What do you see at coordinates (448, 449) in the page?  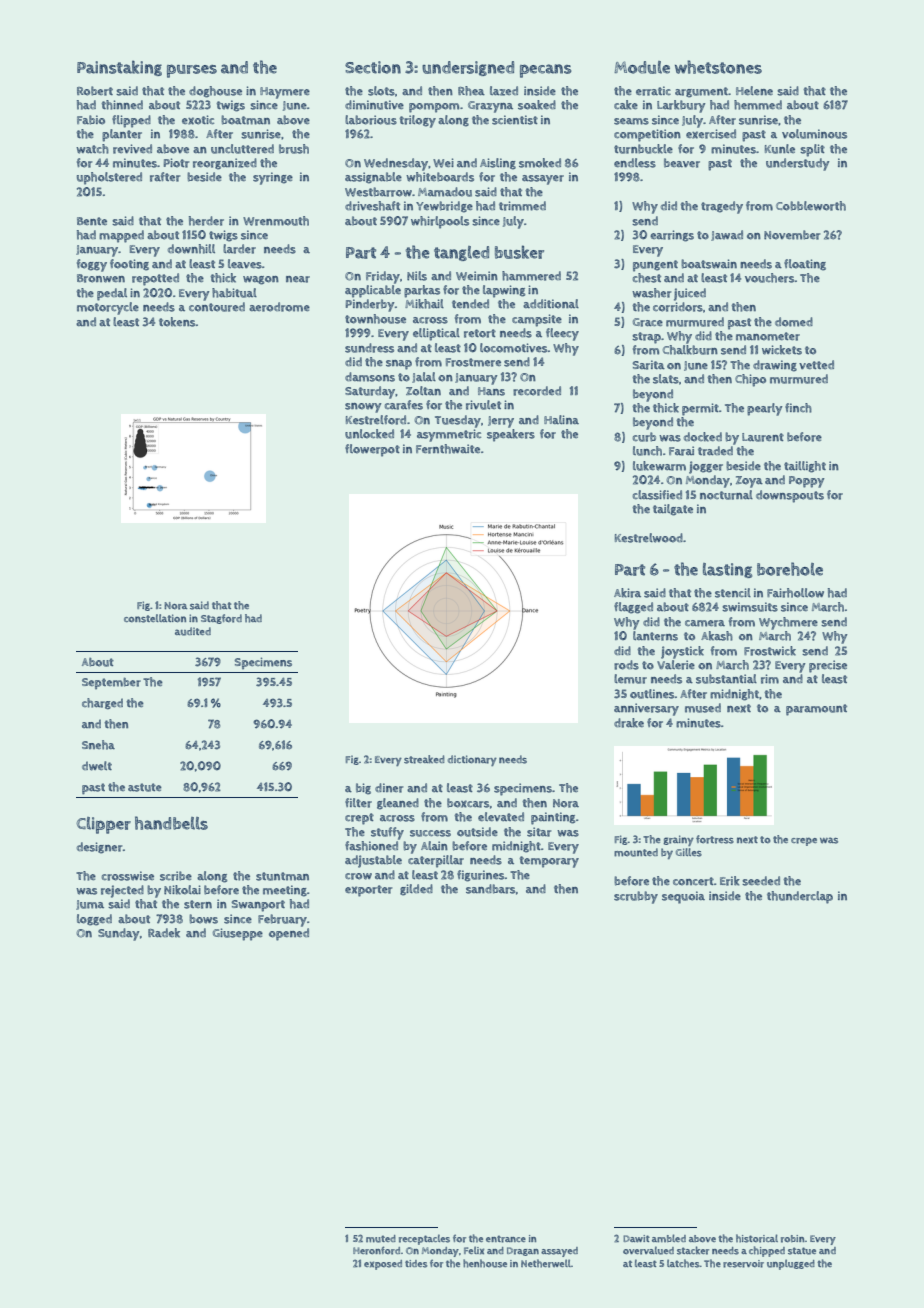 I see `Fernthwaite` at bounding box center [448, 449].
